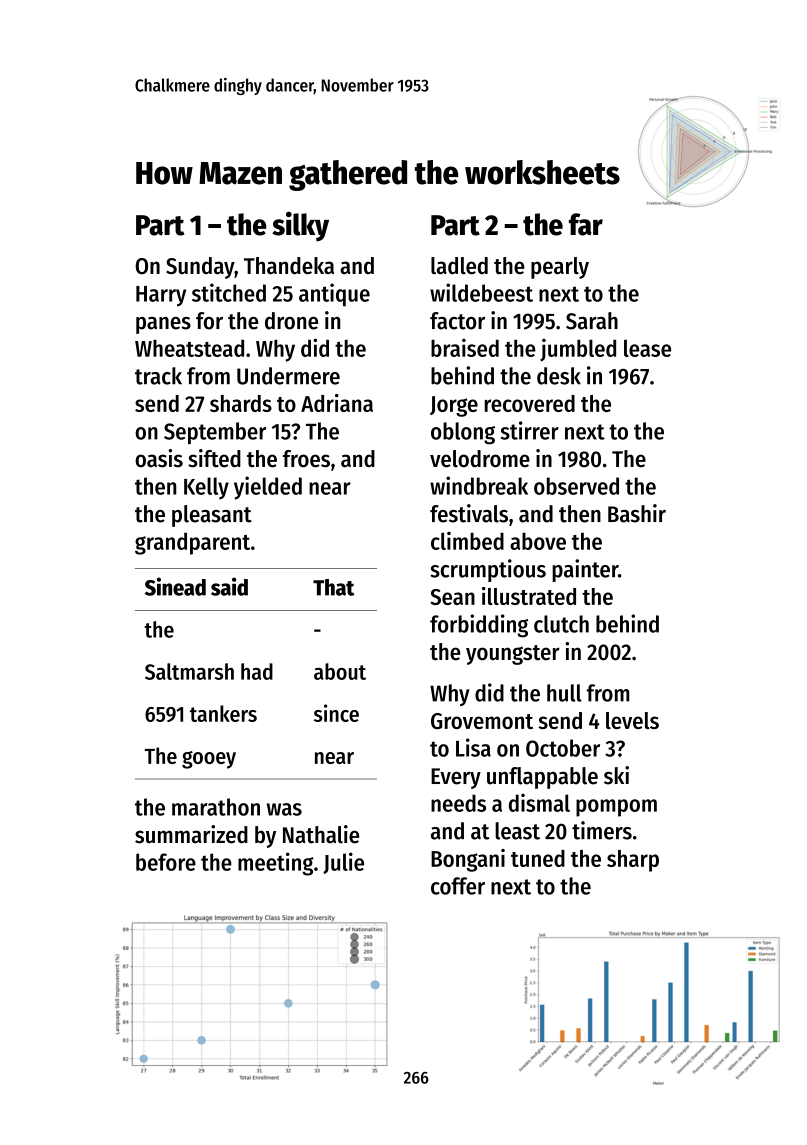 The image size is (807, 1145). I want to click on grandparent, so click(192, 543).
